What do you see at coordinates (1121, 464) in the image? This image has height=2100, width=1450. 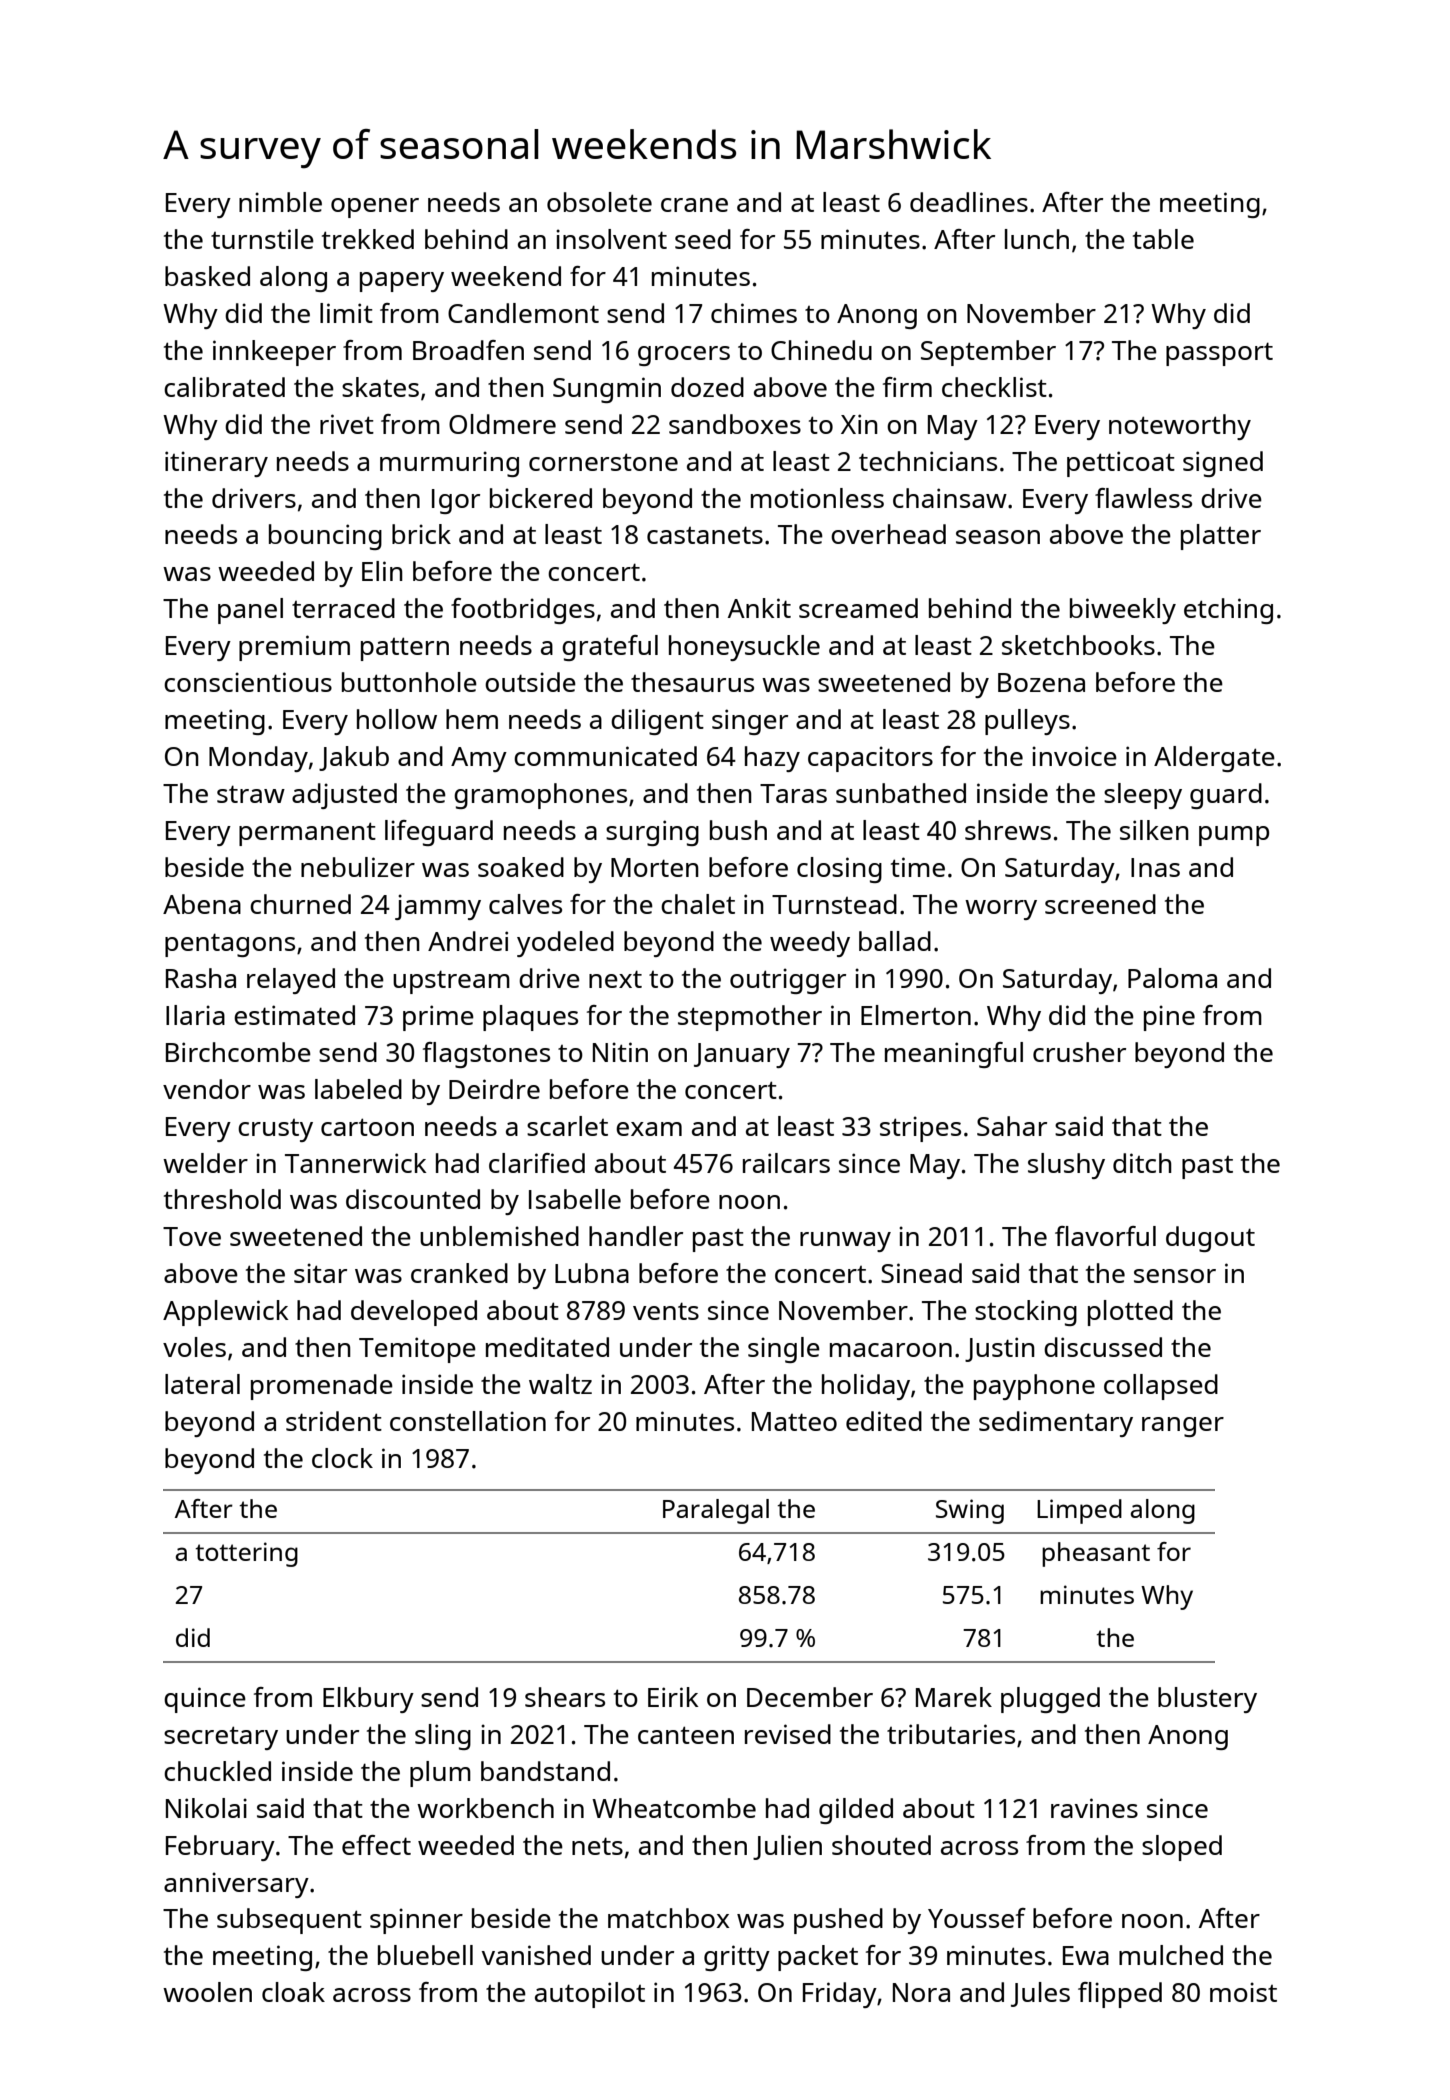 I see `petticoat` at bounding box center [1121, 464].
